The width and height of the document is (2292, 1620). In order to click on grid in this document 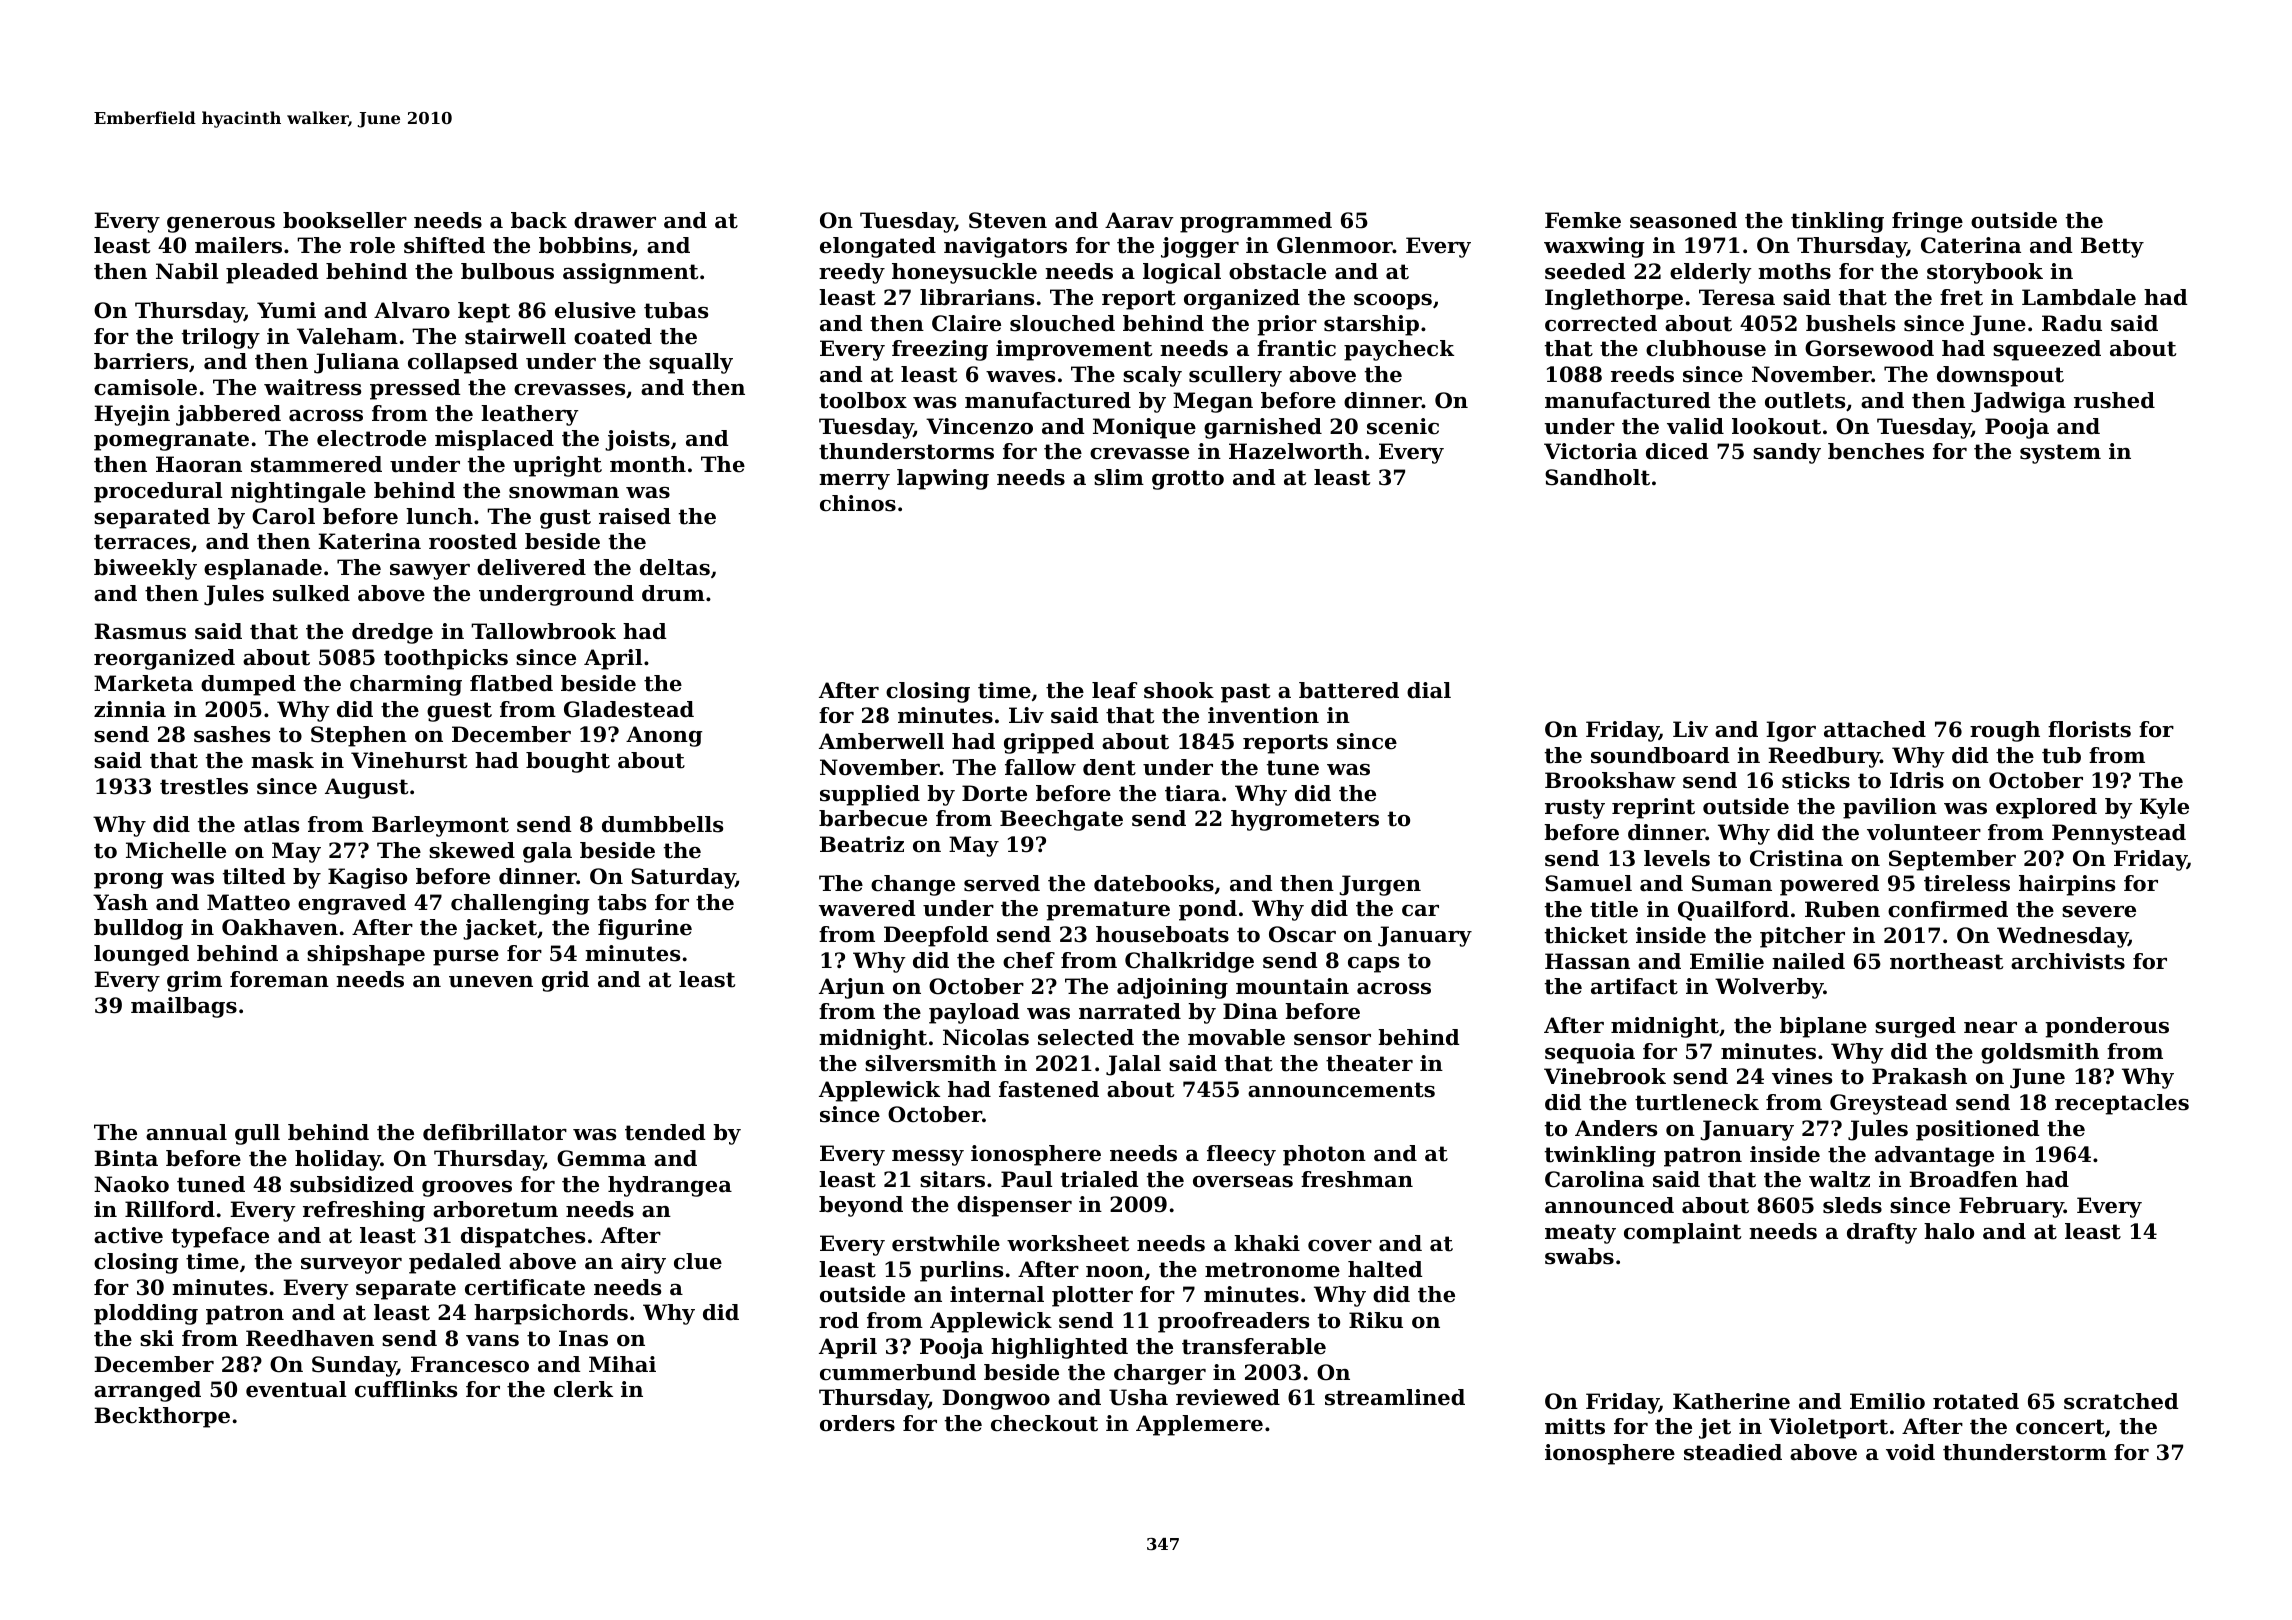, I will do `click(565, 981)`.
